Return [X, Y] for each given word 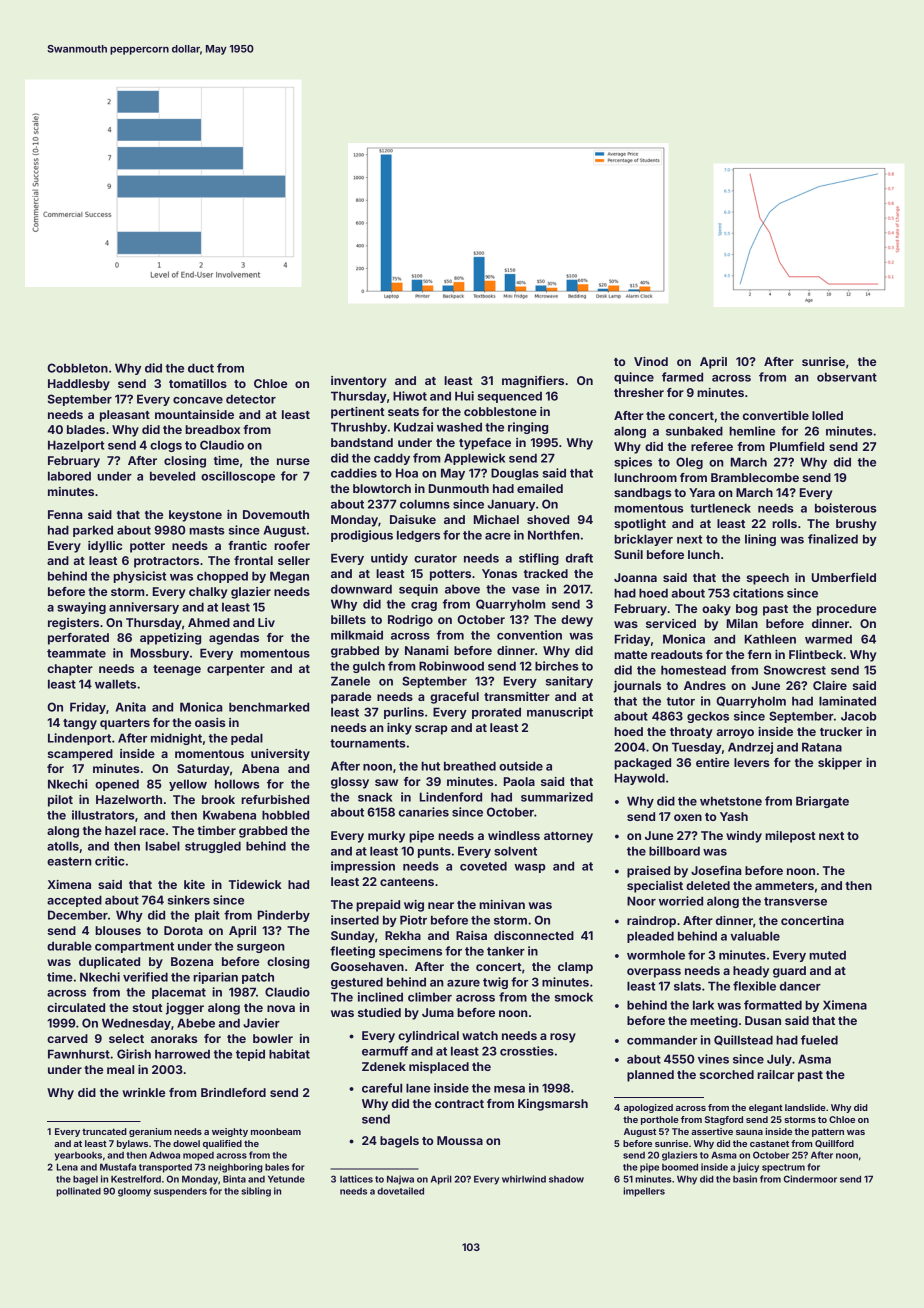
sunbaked [694, 431]
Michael [496, 519]
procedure [846, 610]
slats [687, 986]
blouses [118, 930]
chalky [208, 593]
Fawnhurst [79, 1054]
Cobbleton [77, 368]
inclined [380, 997]
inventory [359, 382]
